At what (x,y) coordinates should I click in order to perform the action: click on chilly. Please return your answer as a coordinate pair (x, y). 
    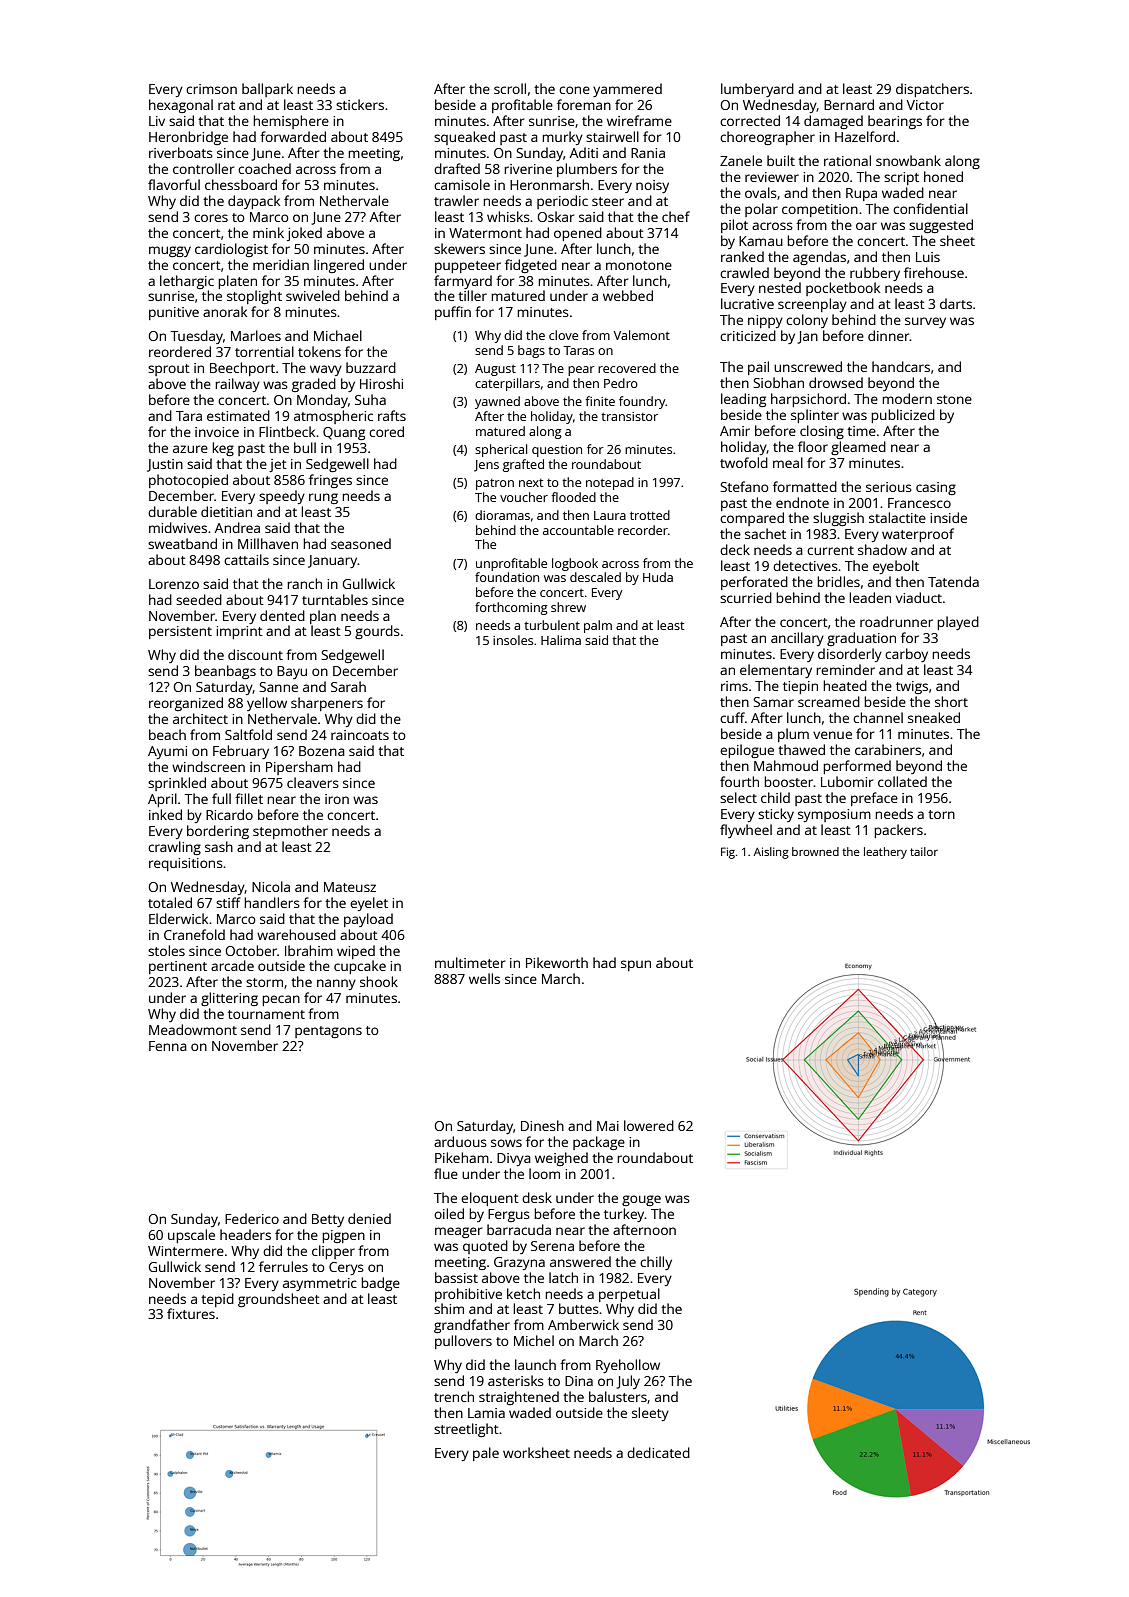
    Looking at the image, I should click on (656, 1263).
